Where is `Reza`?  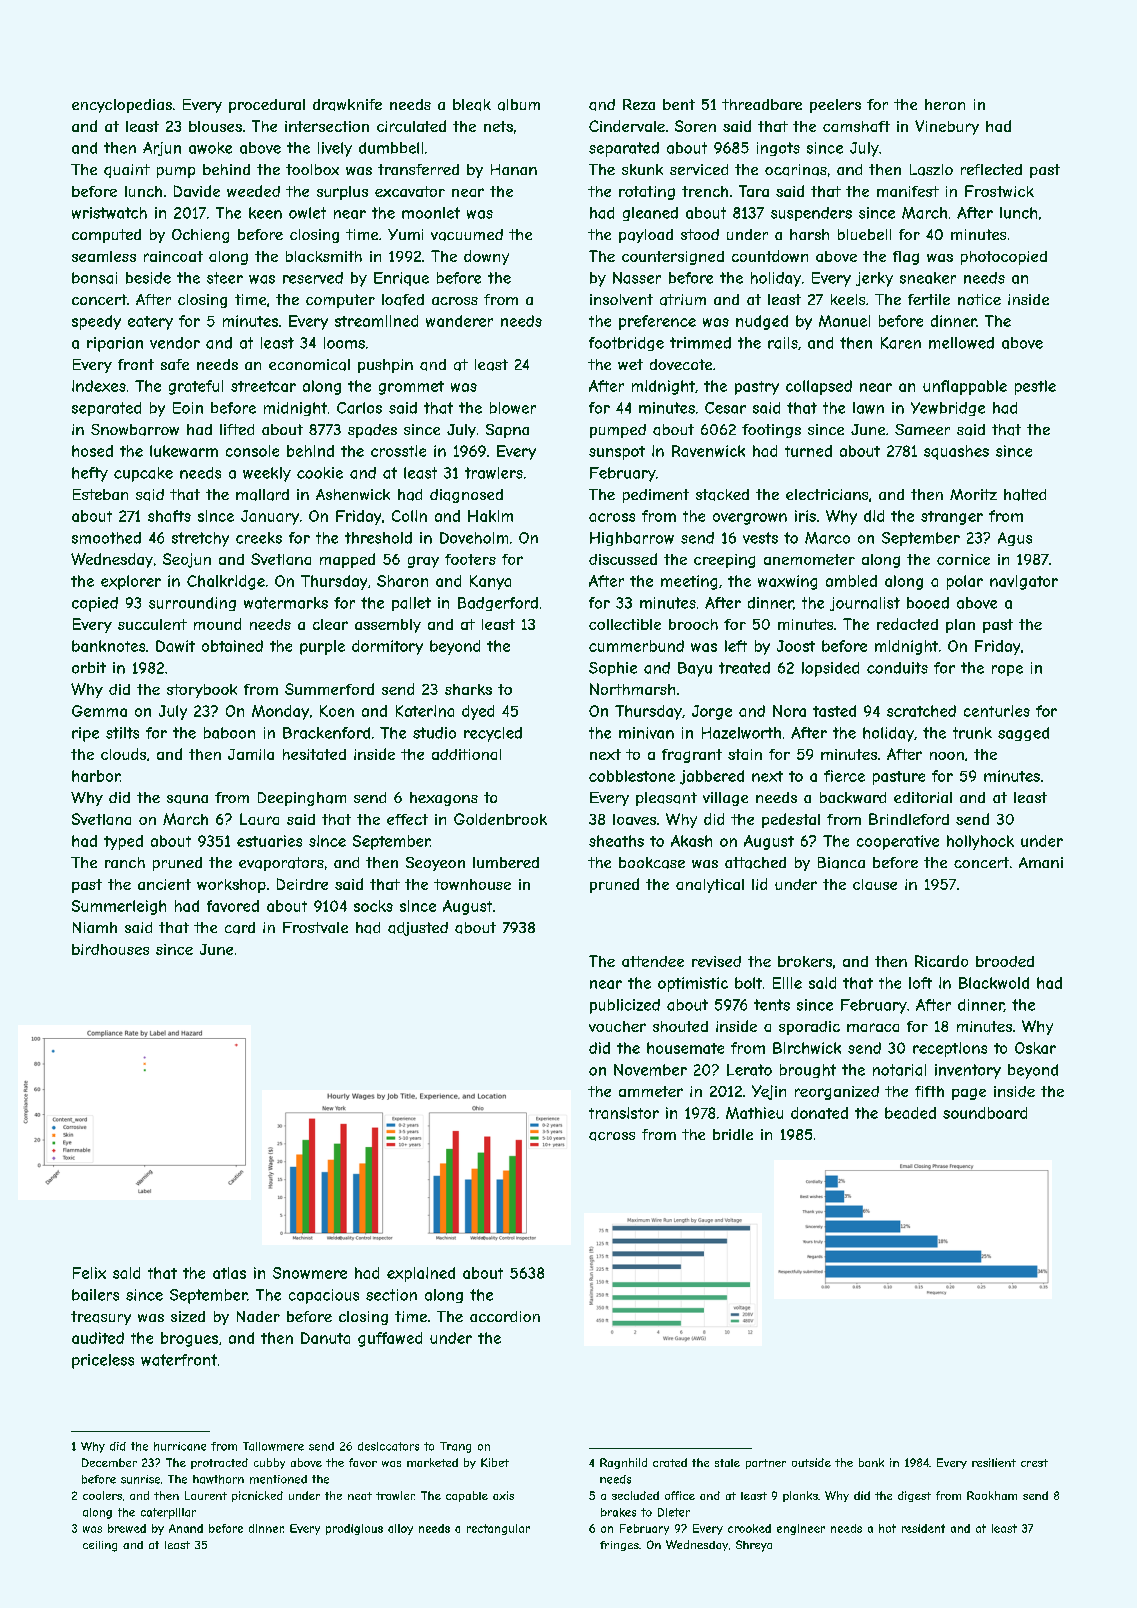
Reza is located at coordinates (639, 104).
